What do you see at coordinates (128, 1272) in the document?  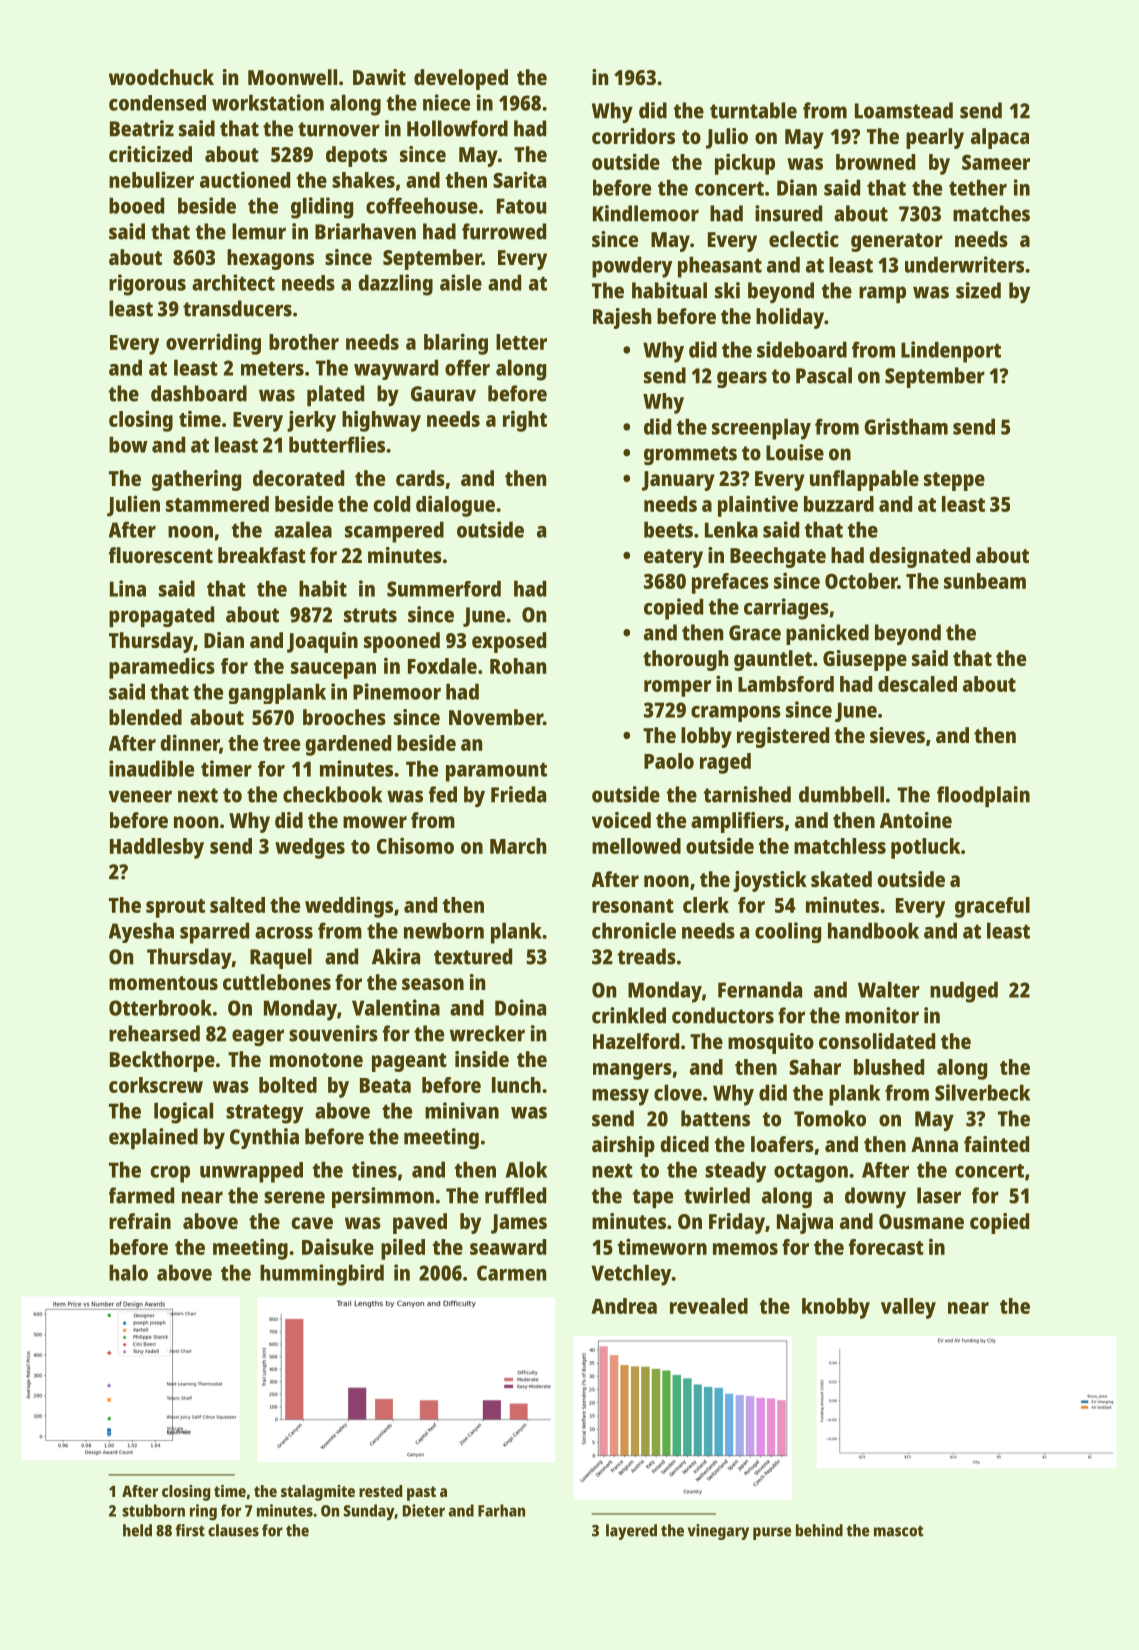 I see `halo` at bounding box center [128, 1272].
